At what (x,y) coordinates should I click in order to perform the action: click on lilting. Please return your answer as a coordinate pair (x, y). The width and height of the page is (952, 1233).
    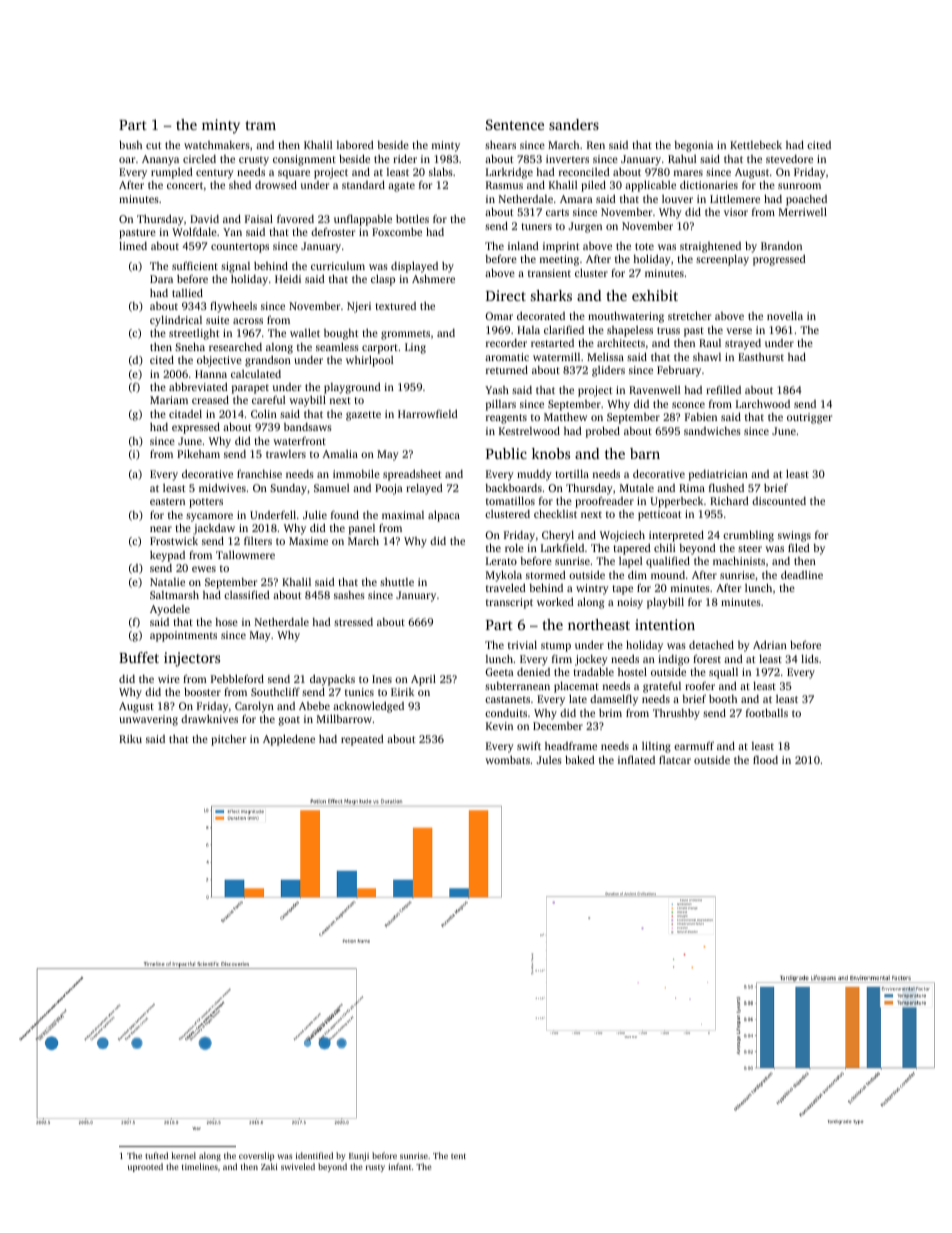
    Looking at the image, I should click on (656, 747).
